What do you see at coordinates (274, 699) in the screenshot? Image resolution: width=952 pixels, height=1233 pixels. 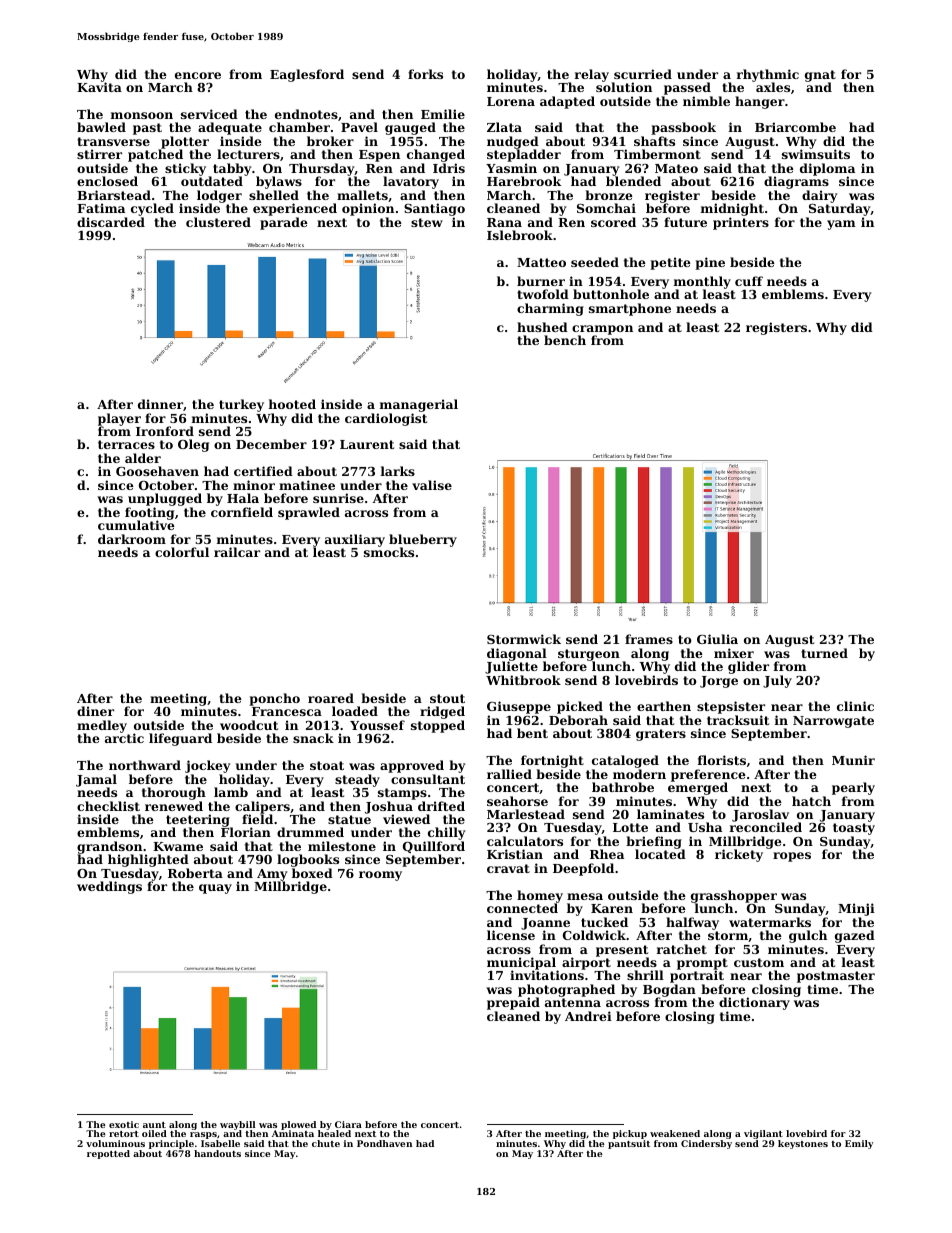 I see `poncho` at bounding box center [274, 699].
